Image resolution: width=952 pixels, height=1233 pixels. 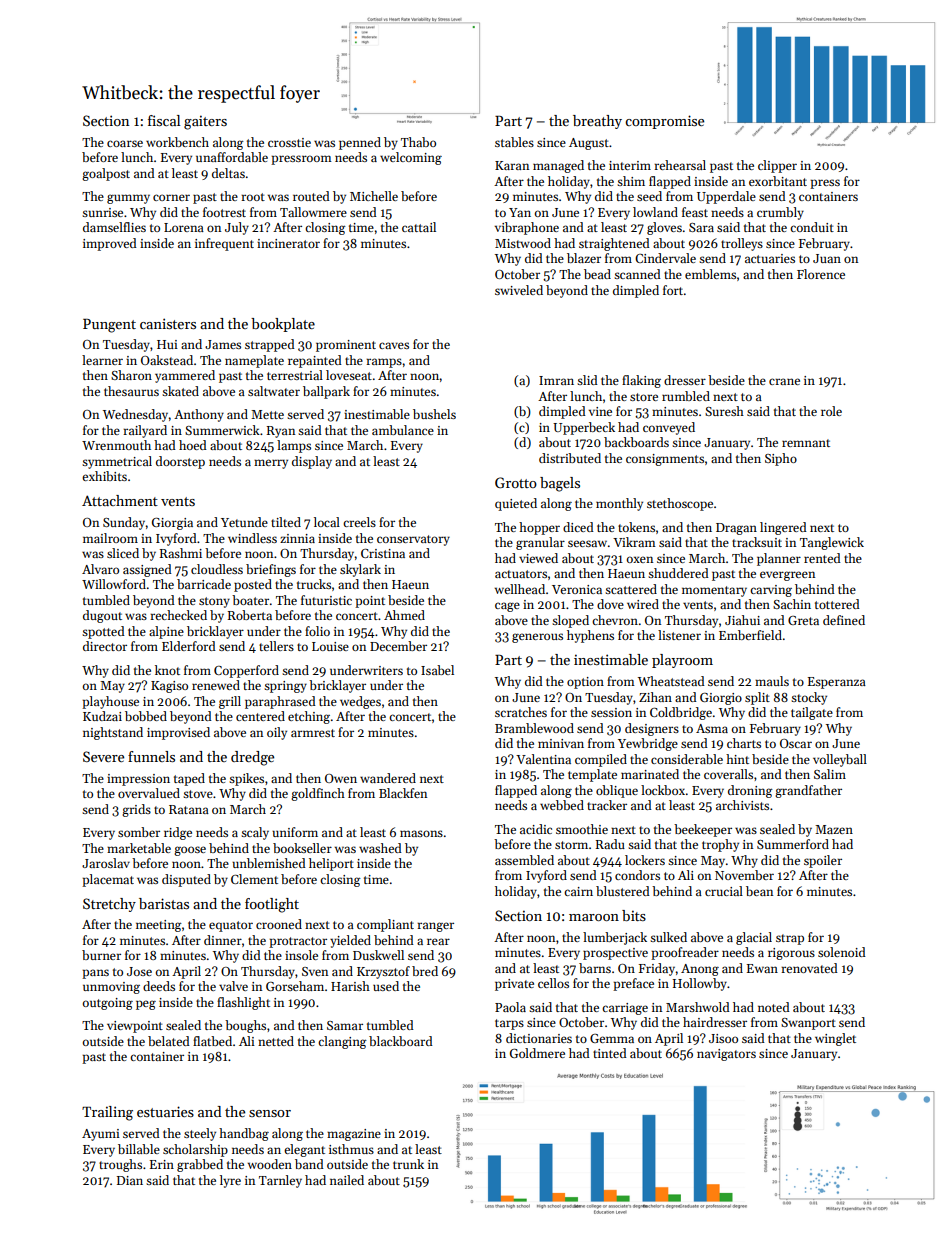 What do you see at coordinates (120, 1165) in the screenshot?
I see `troughs` at bounding box center [120, 1165].
